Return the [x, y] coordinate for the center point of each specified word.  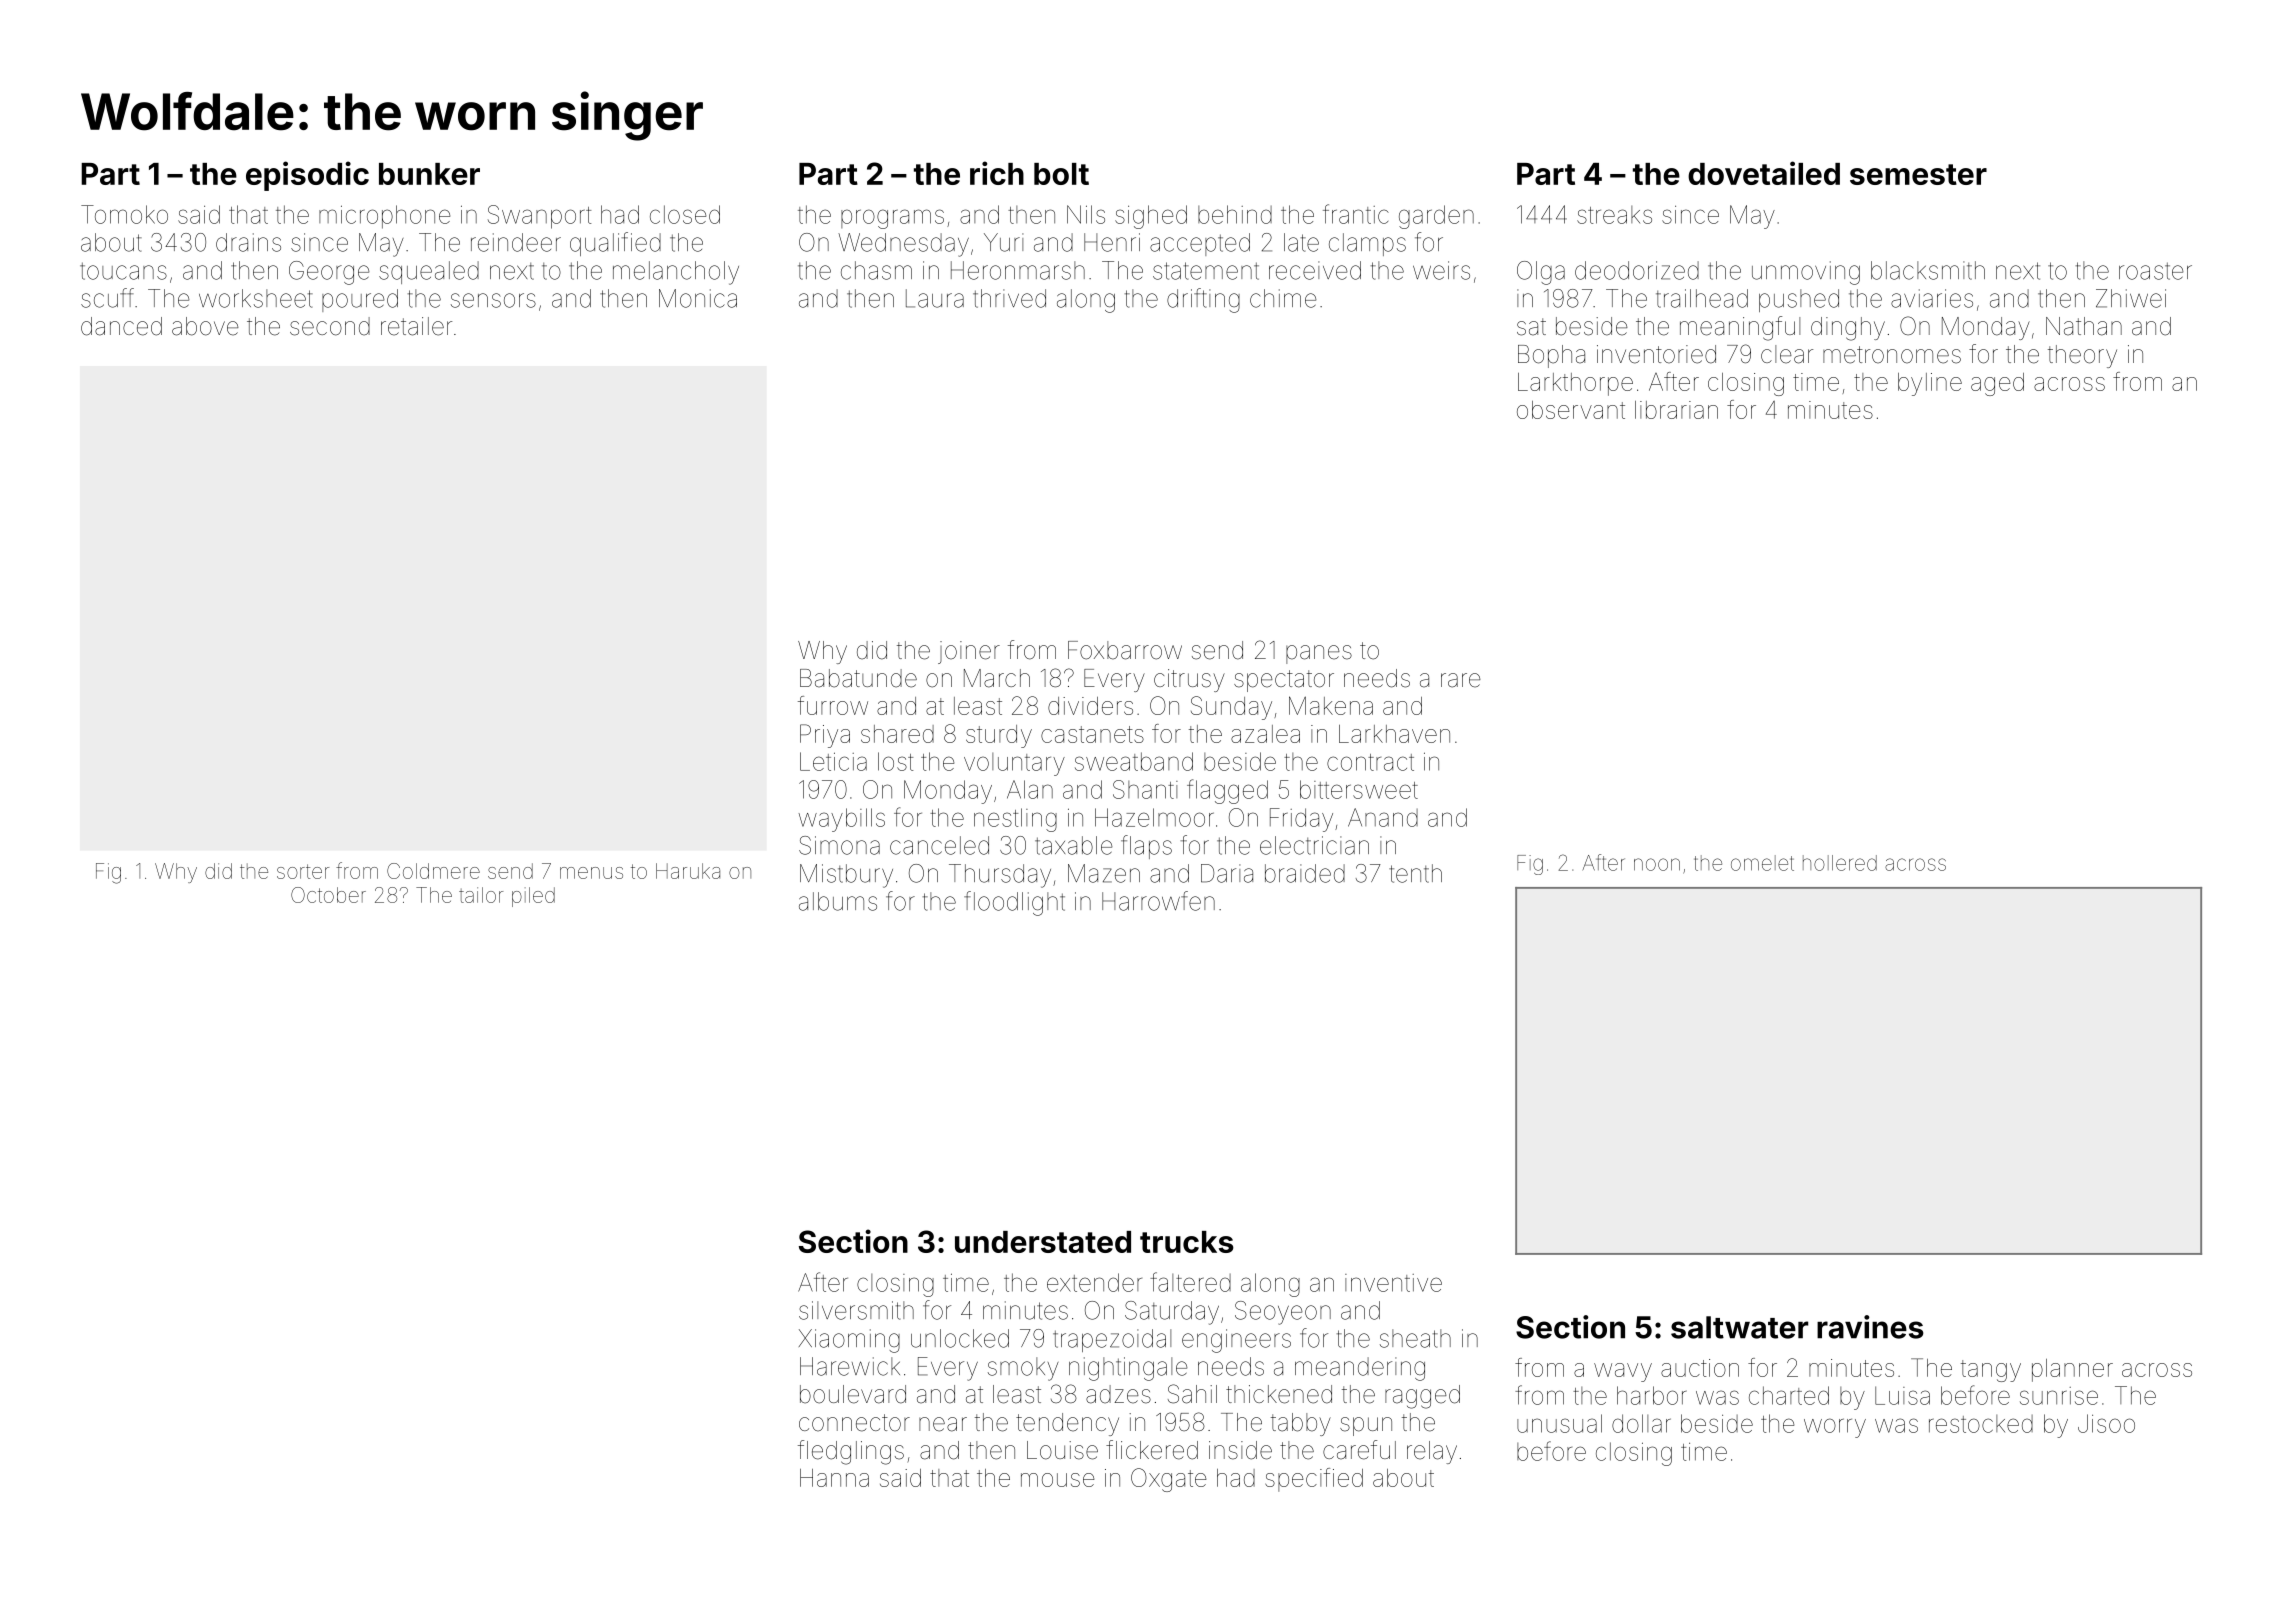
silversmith [856, 1310]
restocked [1981, 1424]
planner [2072, 1370]
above [205, 326]
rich [997, 173]
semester [1918, 174]
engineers [1236, 1341]
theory [2082, 356]
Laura [935, 298]
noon [1657, 864]
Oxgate [1169, 1480]
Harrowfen [1158, 901]
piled [533, 897]
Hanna [834, 1478]
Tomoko [124, 214]
